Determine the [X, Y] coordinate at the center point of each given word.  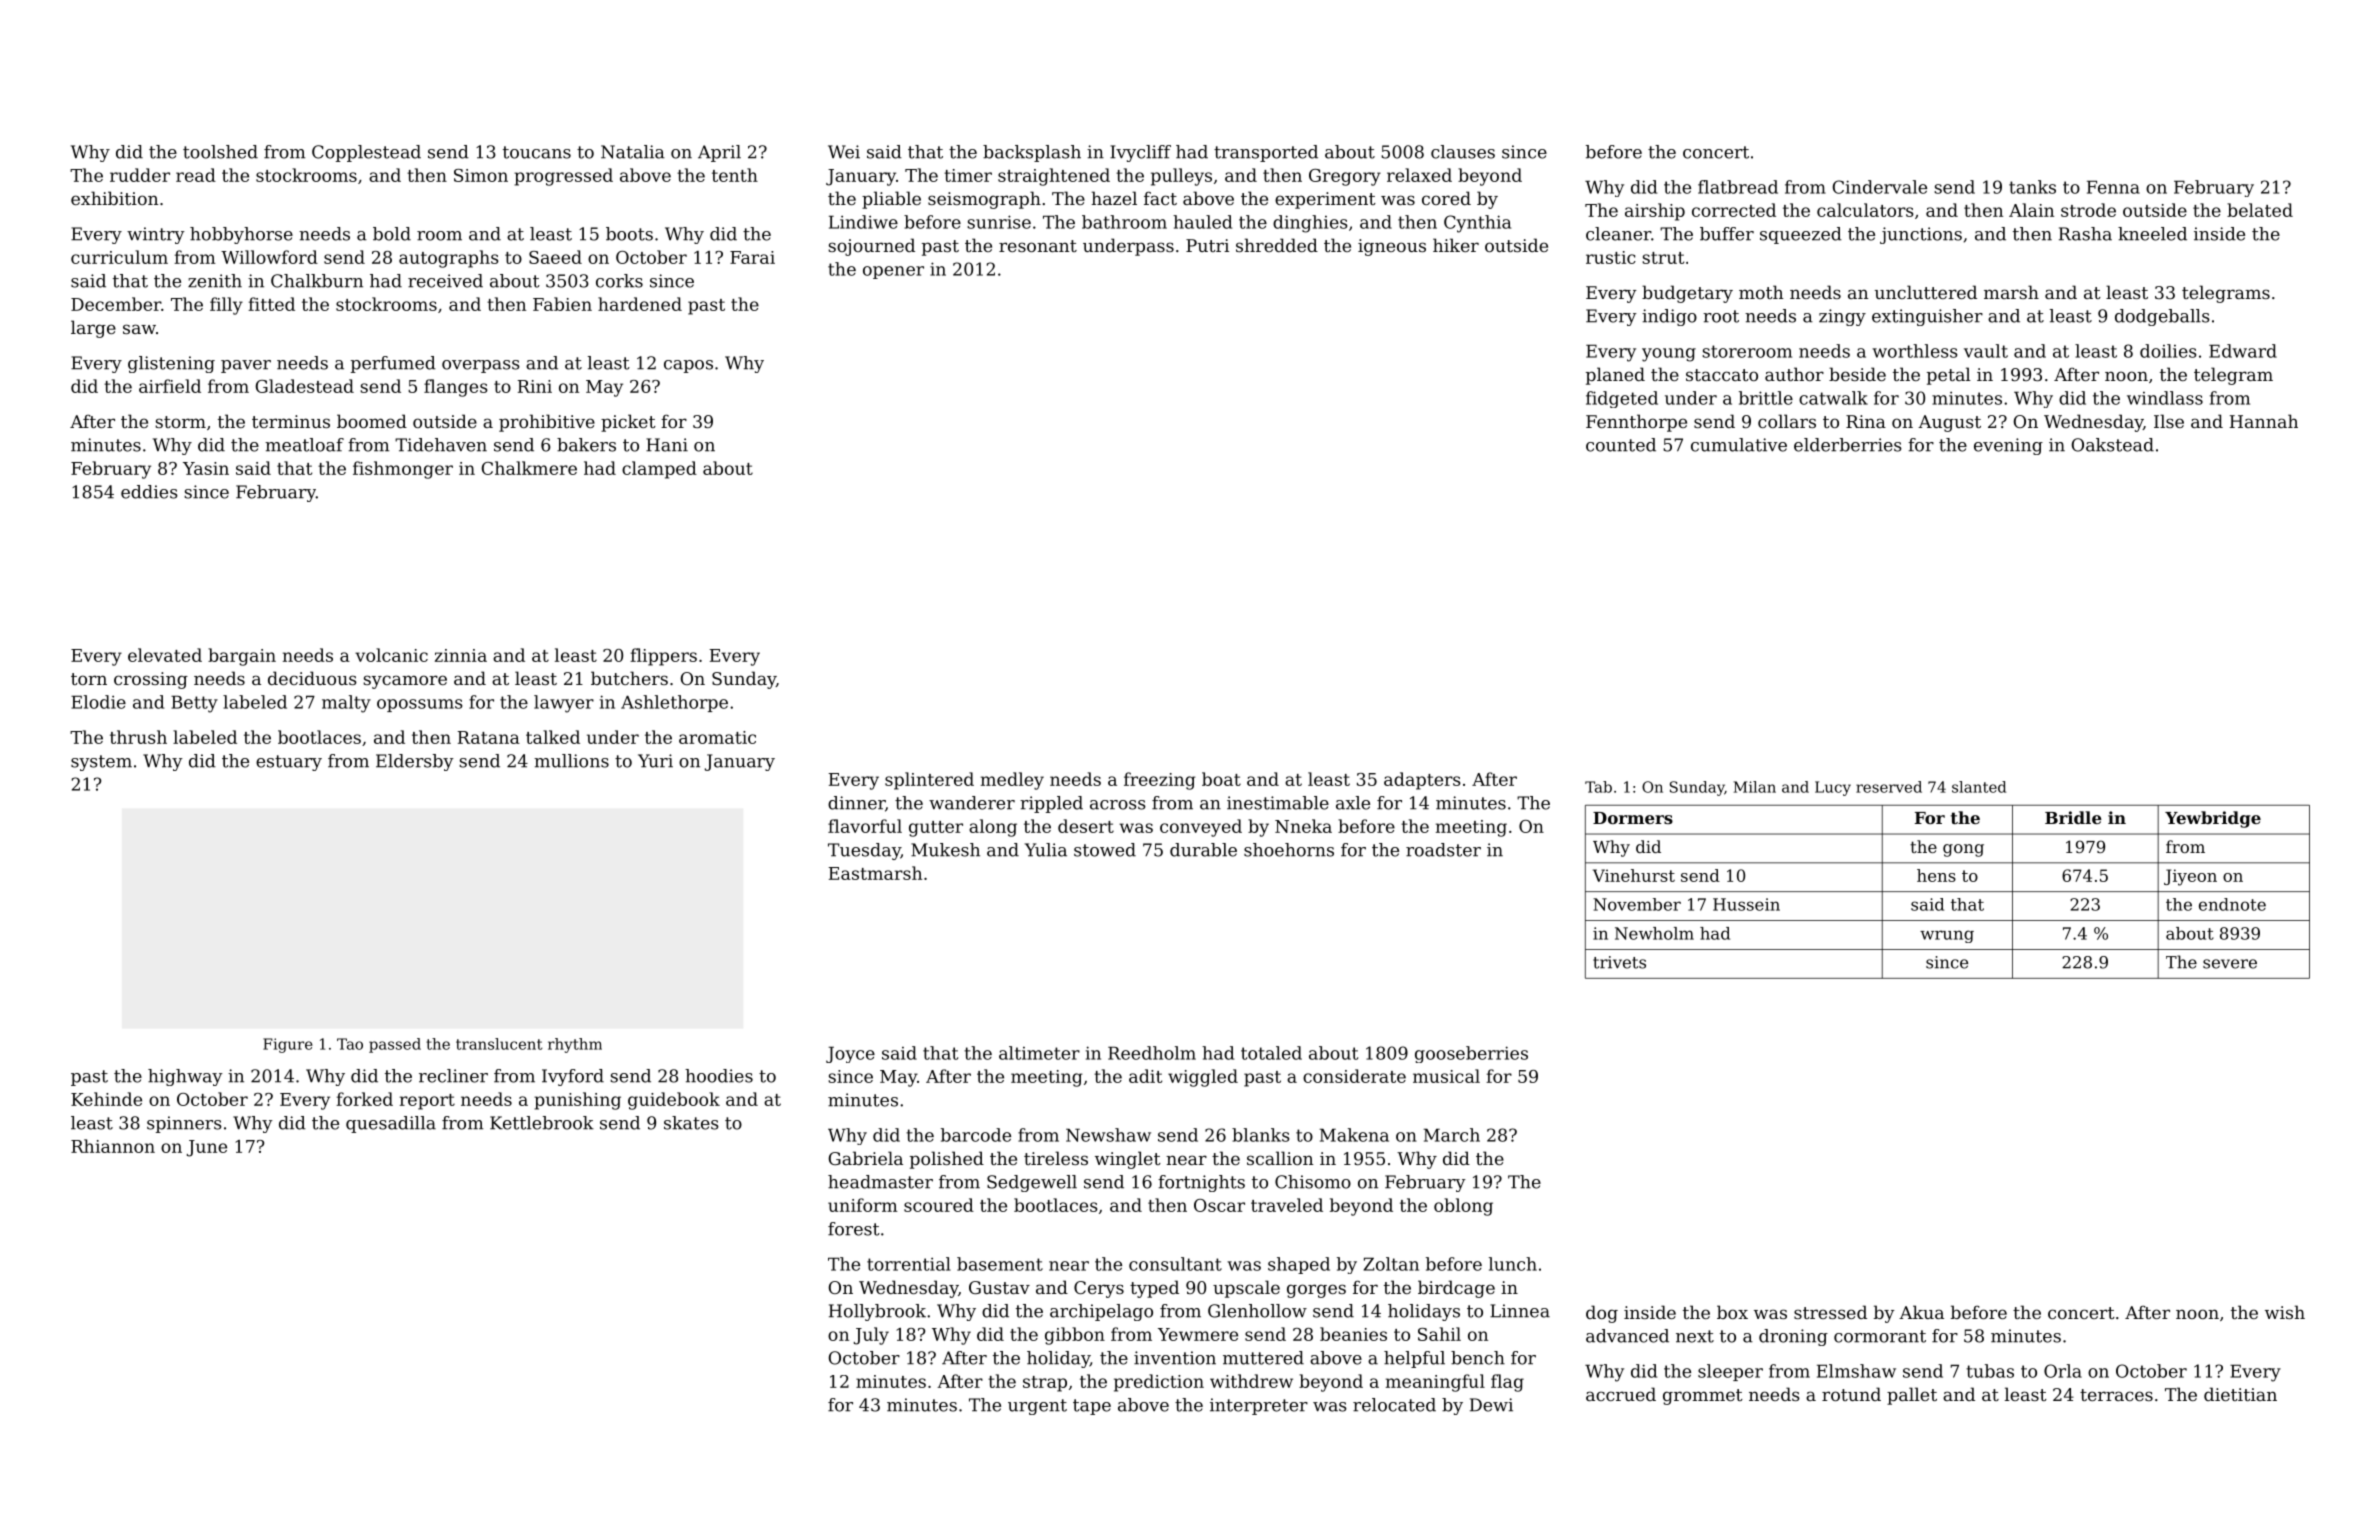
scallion [1280, 1158]
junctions [1921, 235]
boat [1221, 779]
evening [2008, 446]
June [207, 1148]
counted [1621, 445]
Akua [1921, 1312]
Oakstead [2113, 445]
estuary [289, 763]
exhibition [115, 198]
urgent [1037, 1407]
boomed [372, 421]
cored [1446, 198]
